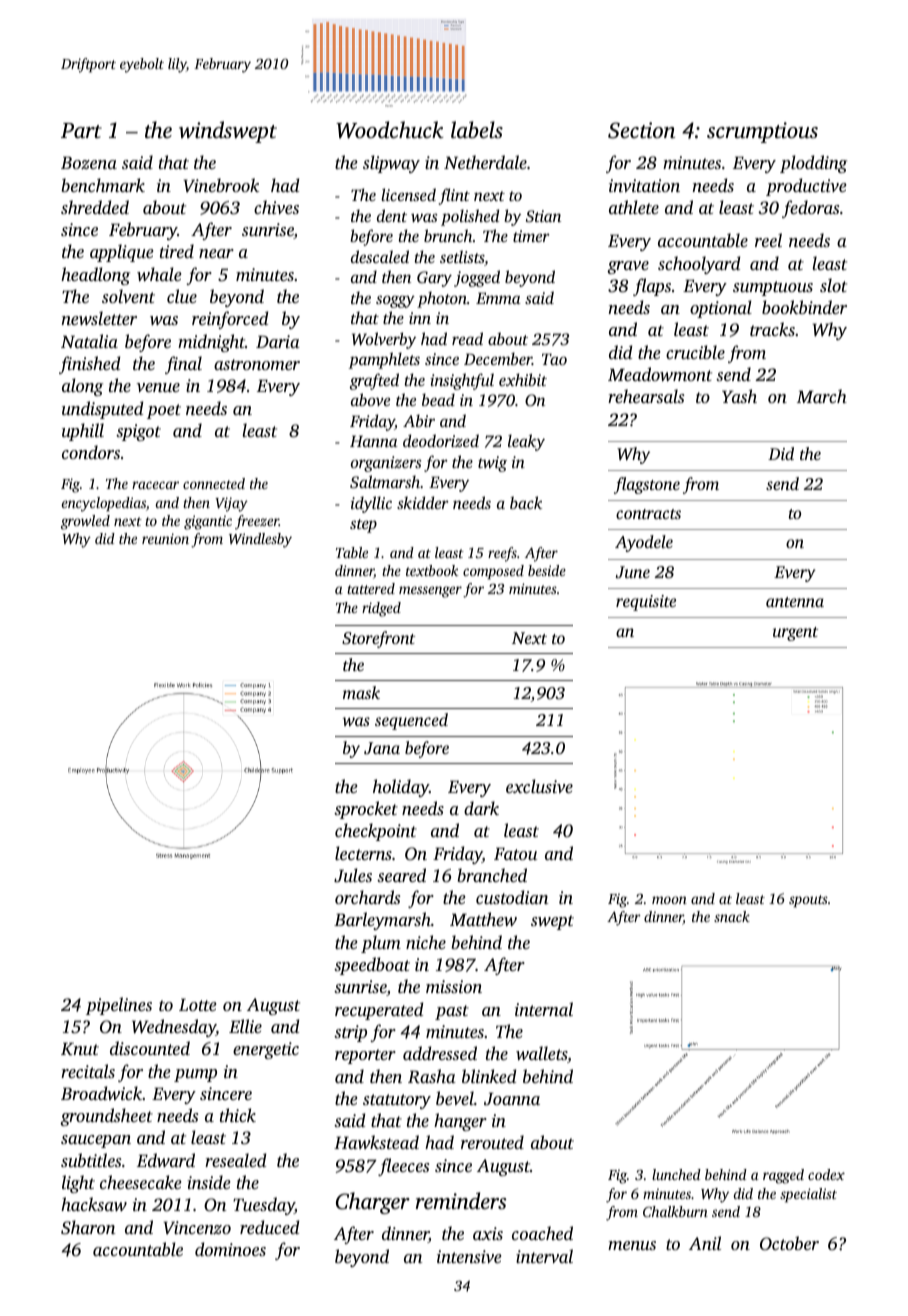 Image resolution: width=908 pixels, height=1316 pixels. I want to click on dominoes, so click(230, 1249).
